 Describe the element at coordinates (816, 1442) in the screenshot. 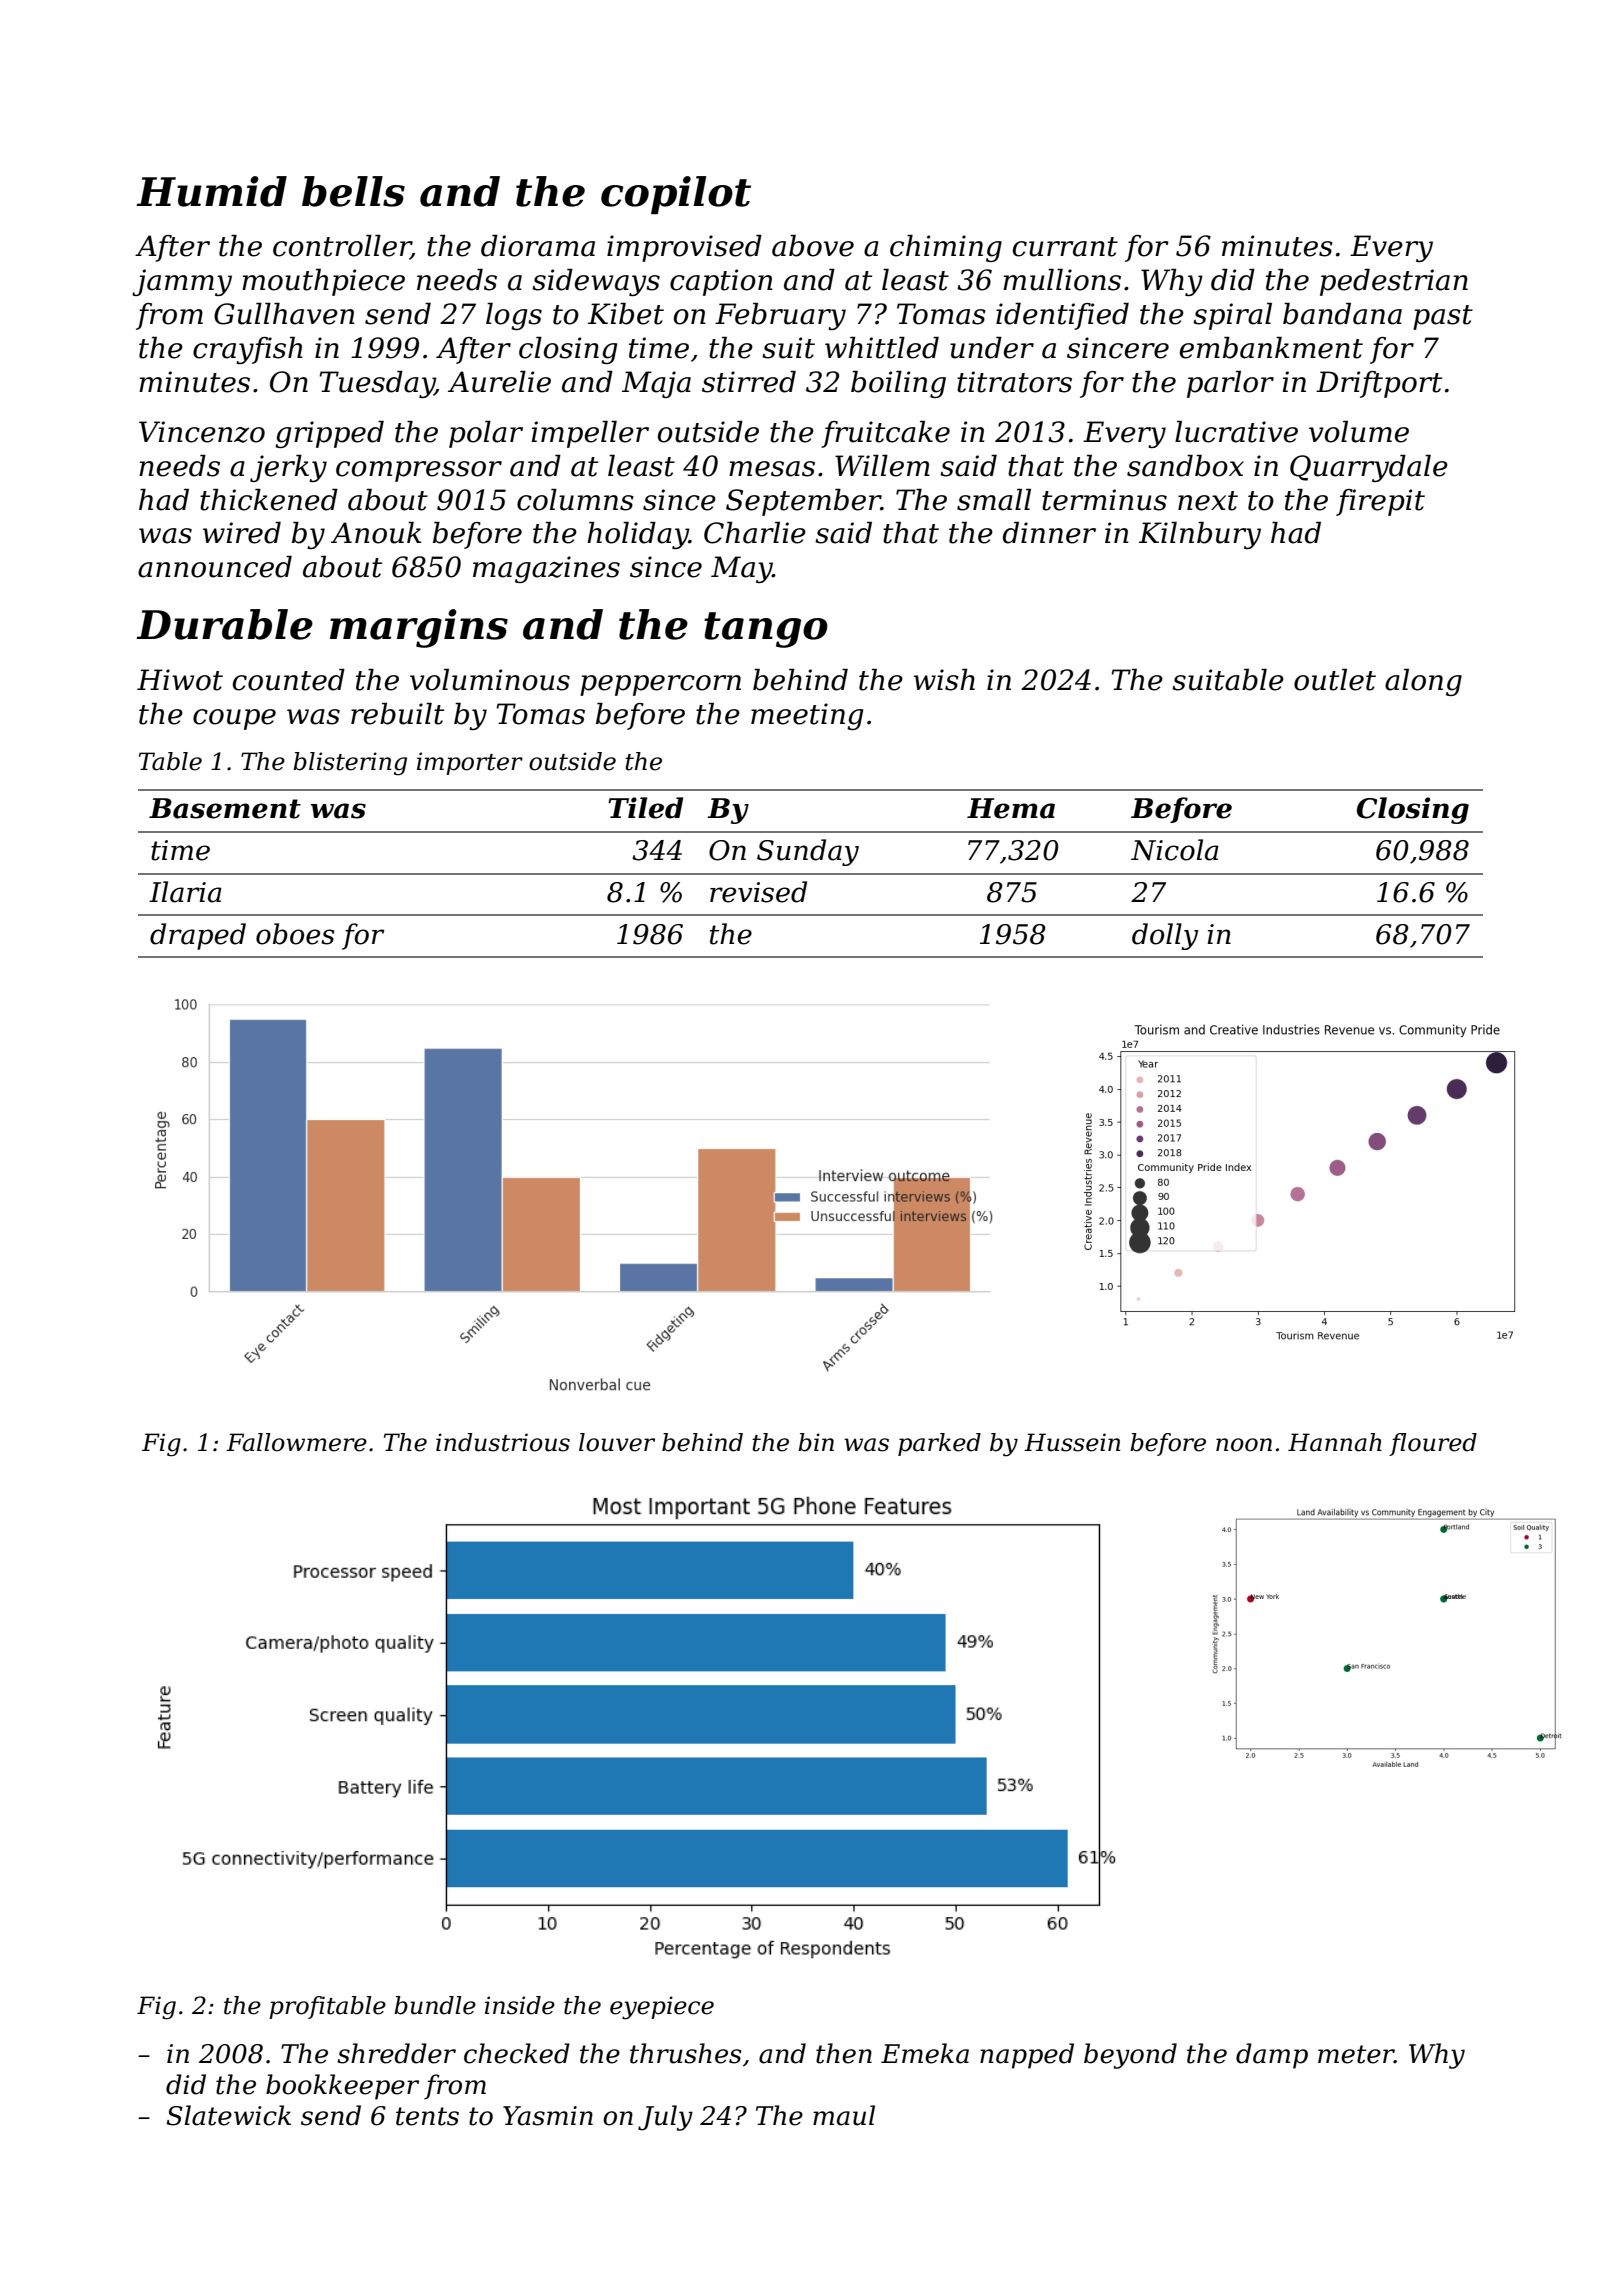

I see `bin` at that location.
